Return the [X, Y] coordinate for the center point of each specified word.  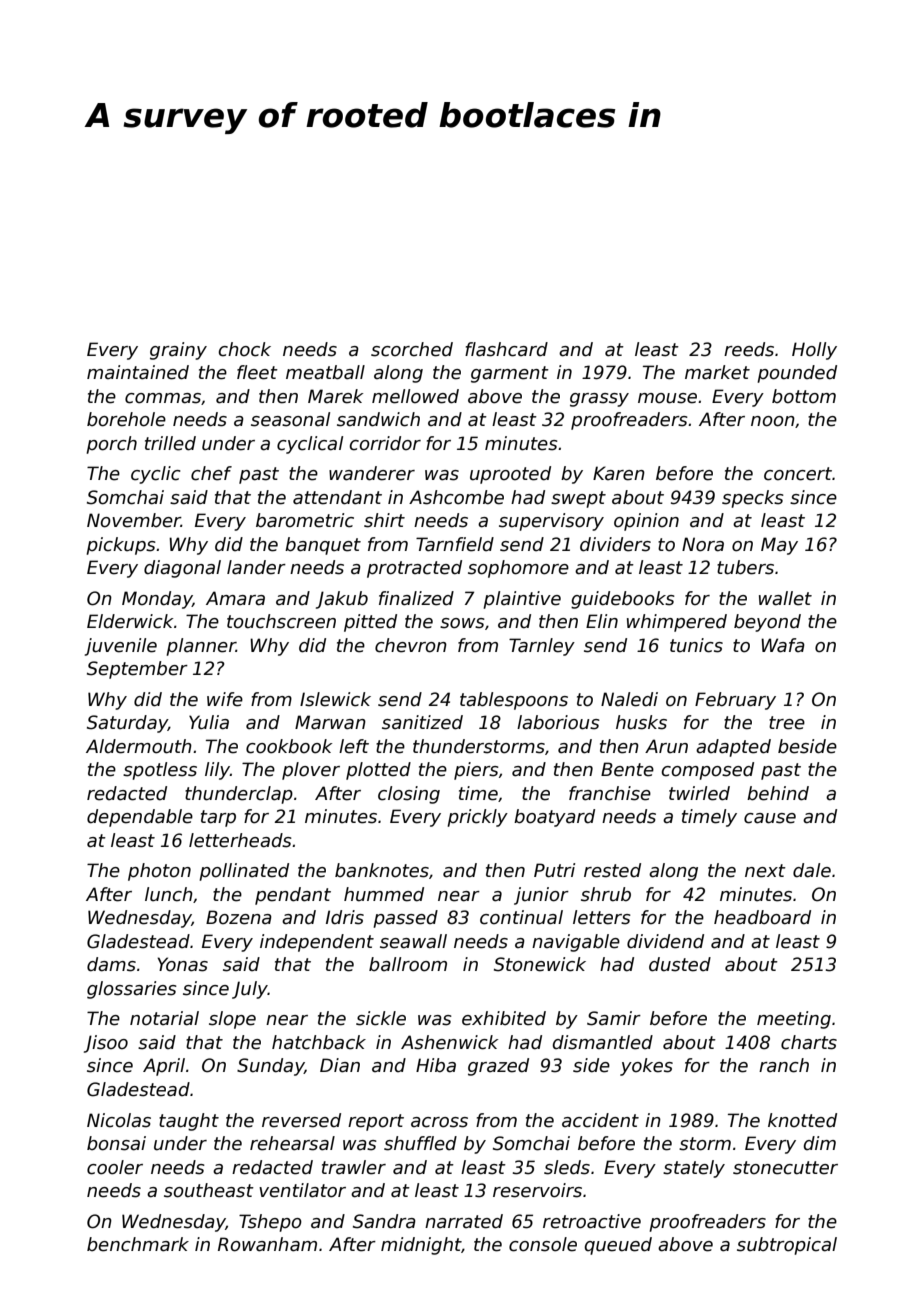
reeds [749, 349]
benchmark [138, 1244]
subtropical [787, 1246]
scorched [412, 349]
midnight [421, 1246]
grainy [178, 351]
